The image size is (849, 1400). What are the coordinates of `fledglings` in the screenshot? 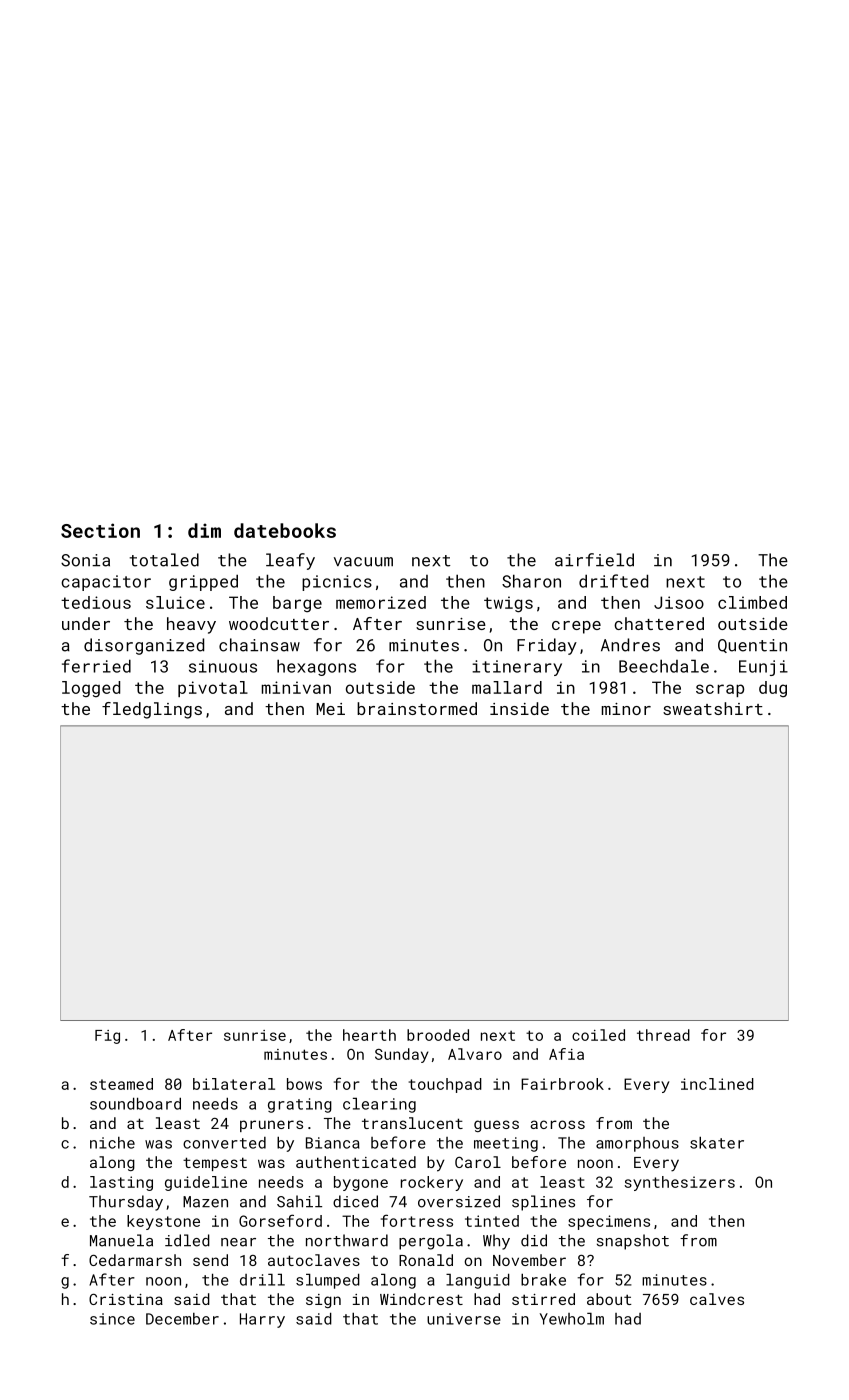 It's located at (152, 710).
